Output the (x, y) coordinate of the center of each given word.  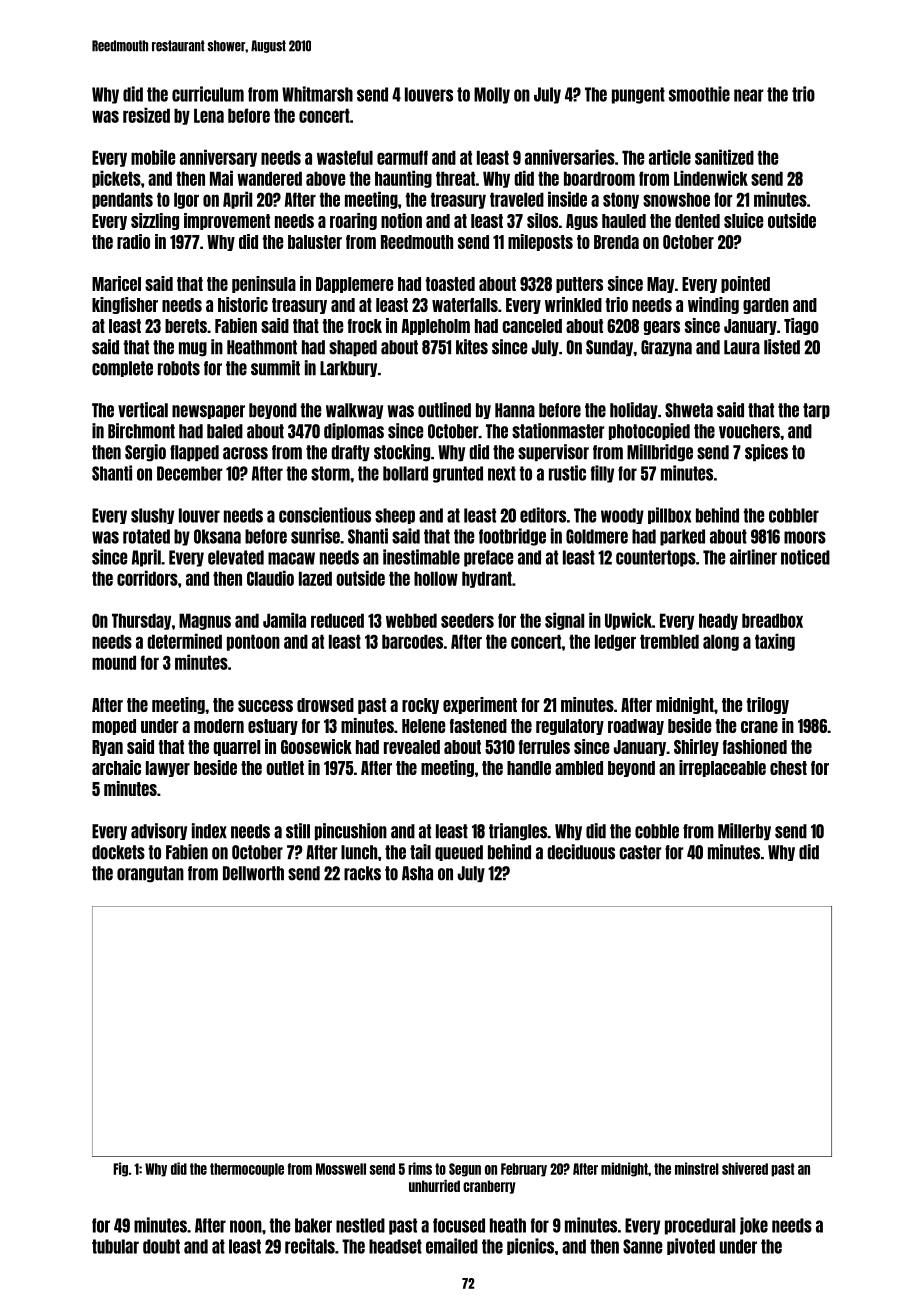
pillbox (669, 515)
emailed (452, 1246)
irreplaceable (722, 768)
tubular (115, 1246)
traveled (517, 199)
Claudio (270, 578)
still (298, 831)
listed (782, 347)
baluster (315, 242)
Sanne (642, 1246)
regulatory (570, 727)
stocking (402, 453)
